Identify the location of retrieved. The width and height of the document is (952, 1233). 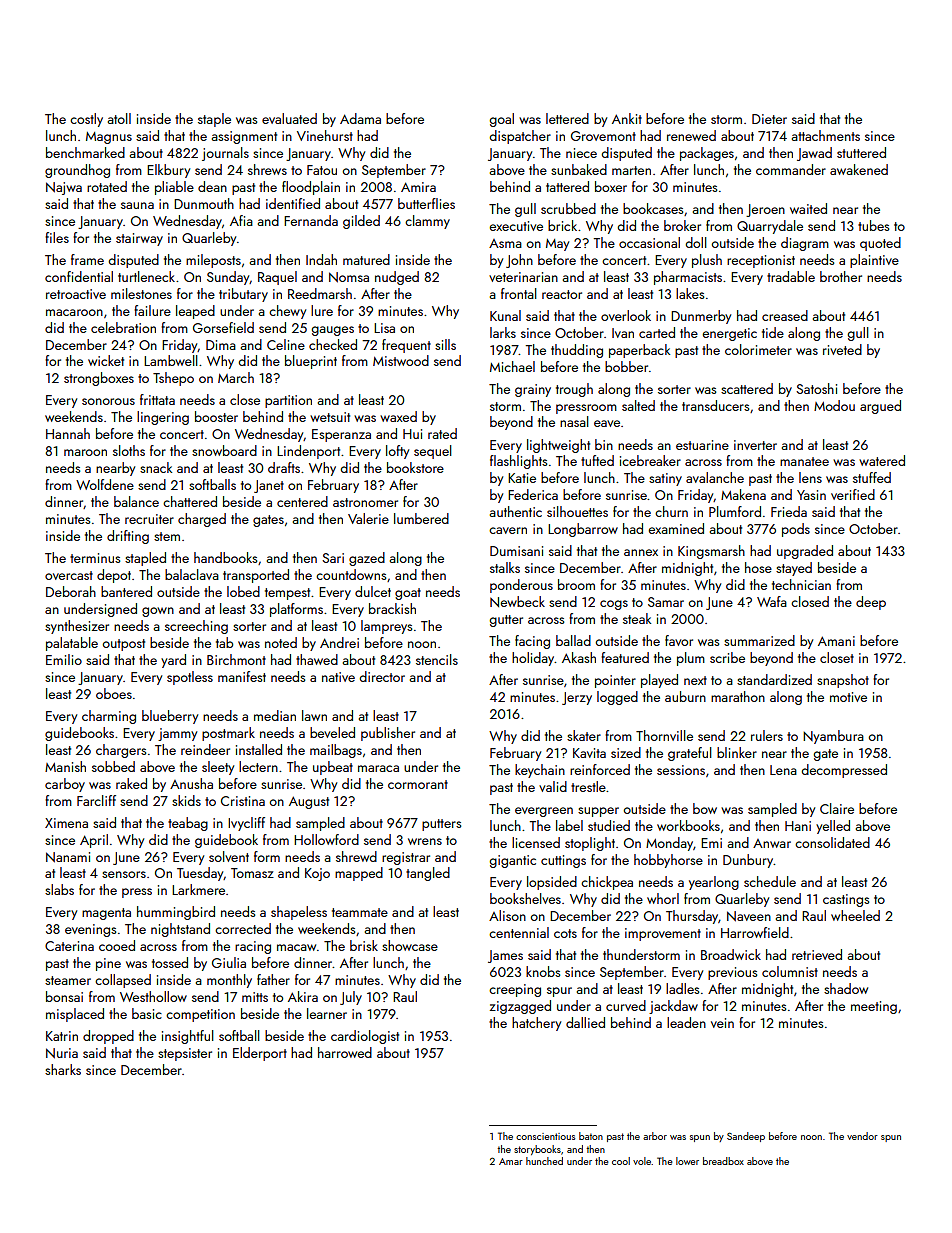
(817, 954).
